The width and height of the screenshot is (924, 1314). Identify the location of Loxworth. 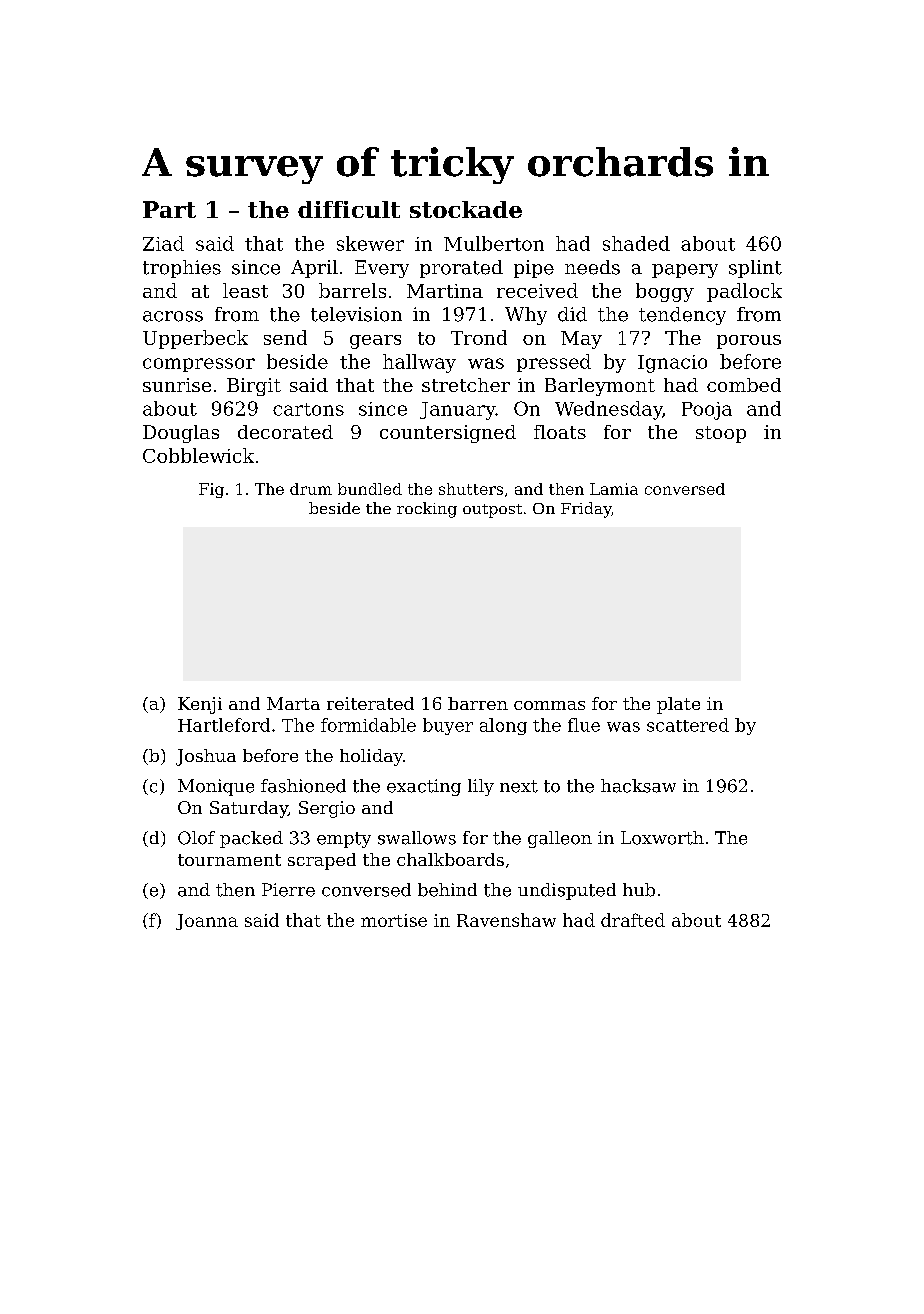
(662, 838).
